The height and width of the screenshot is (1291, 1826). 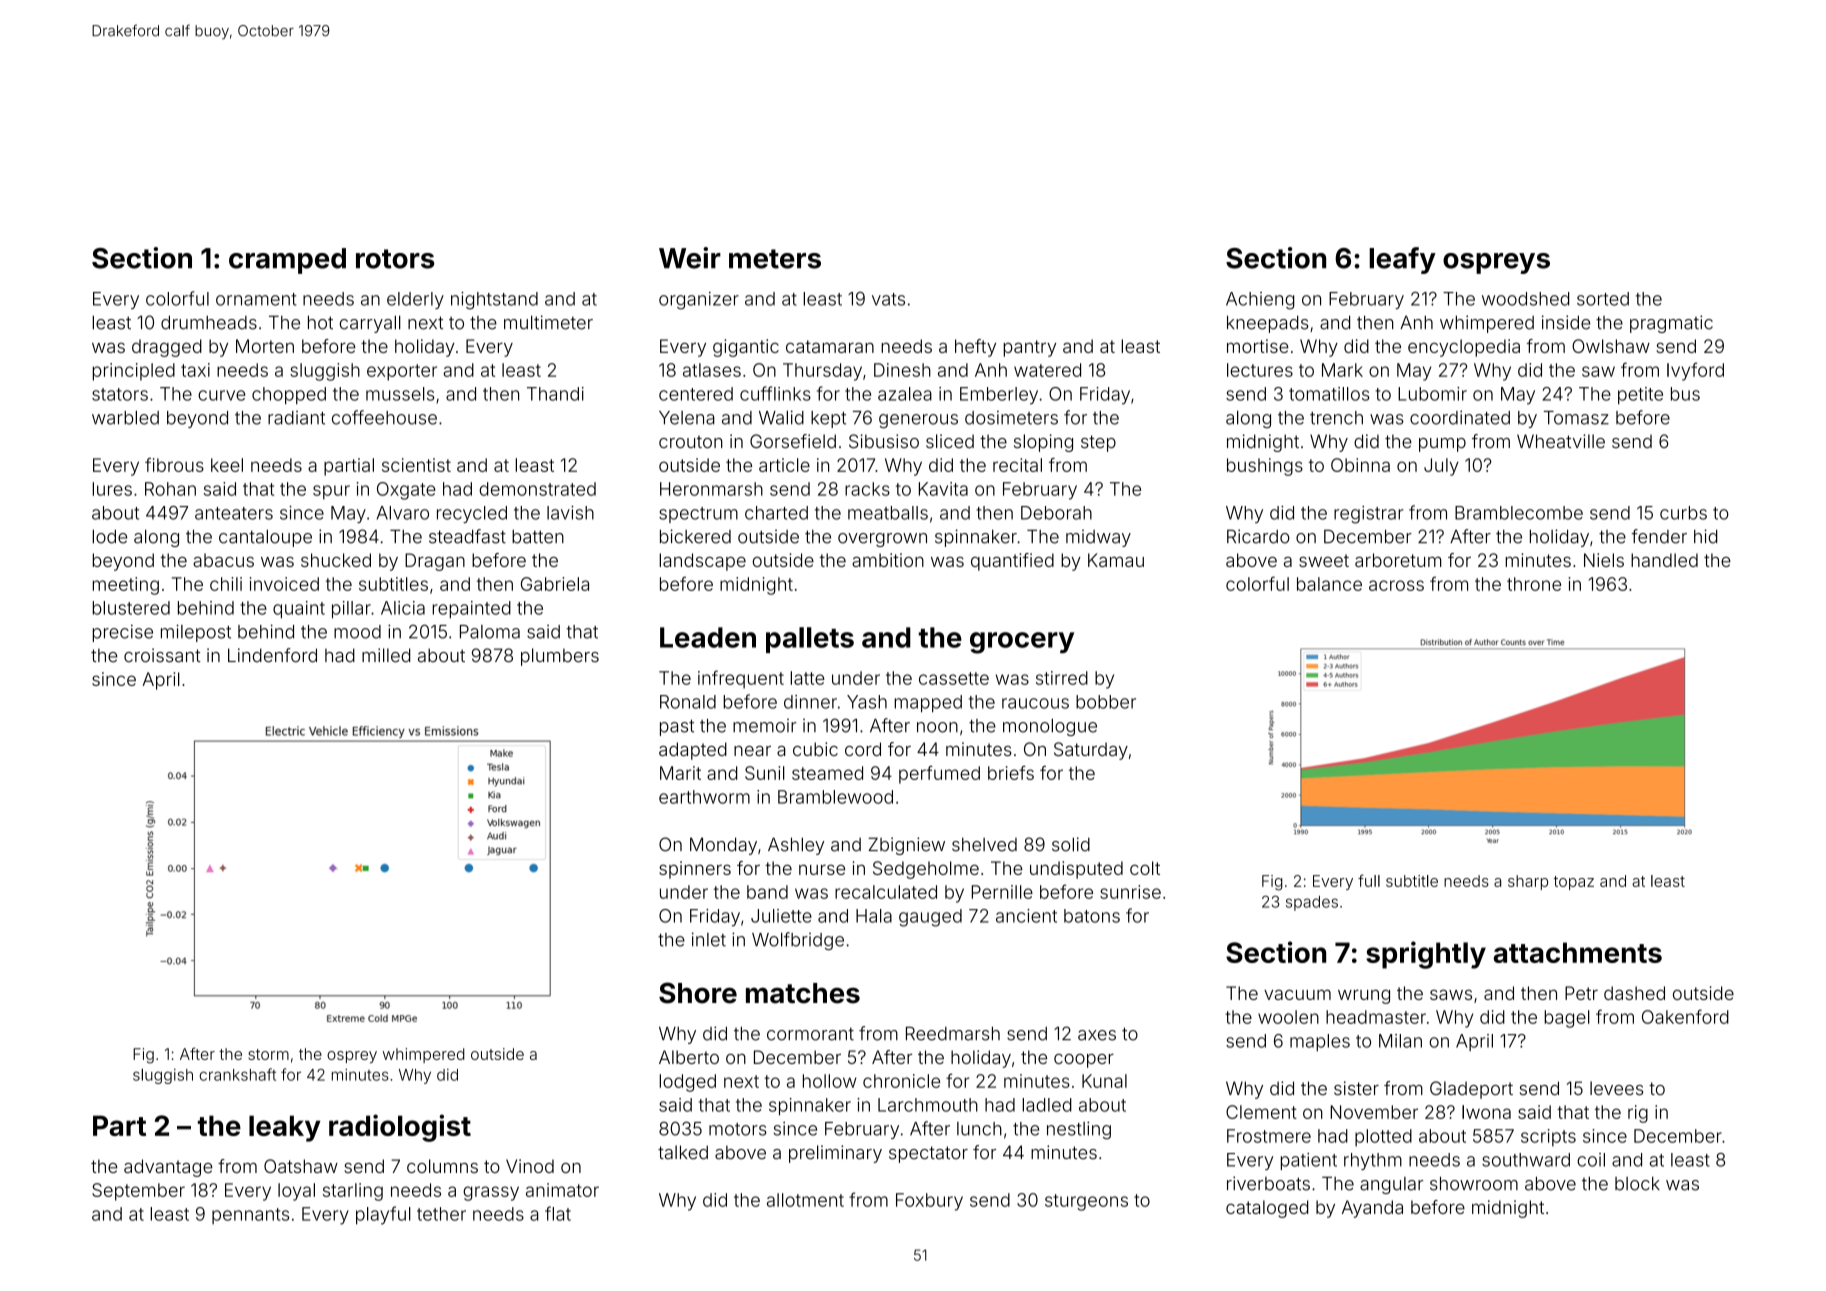 I want to click on demonstrated, so click(x=537, y=489).
